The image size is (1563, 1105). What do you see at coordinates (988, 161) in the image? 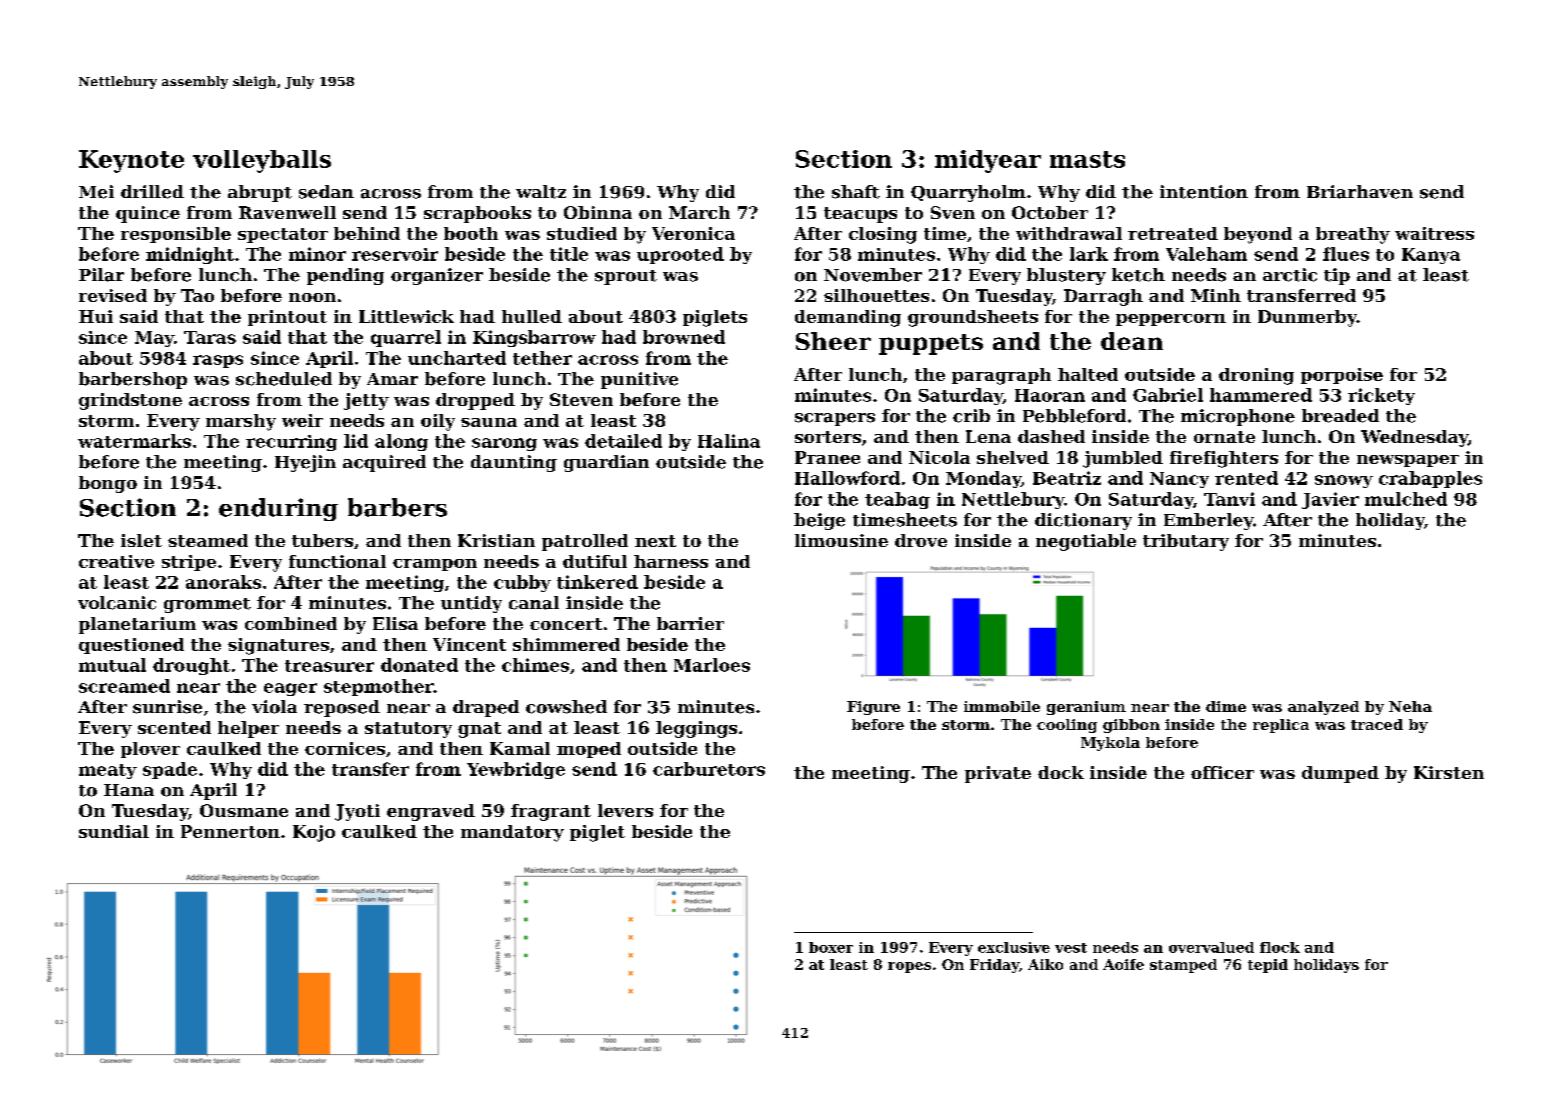
I see `midyear` at bounding box center [988, 161].
